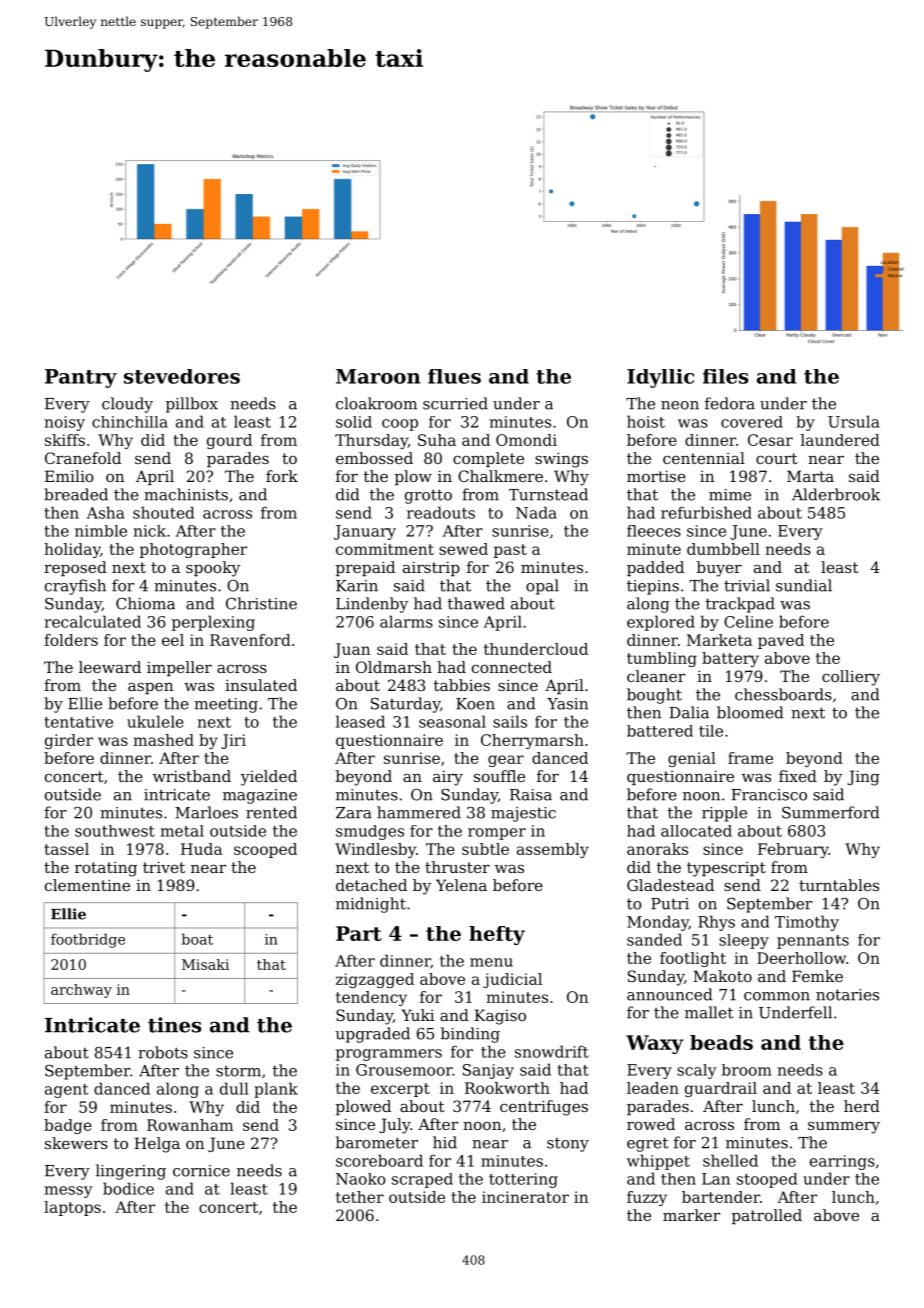 Image resolution: width=924 pixels, height=1308 pixels. Describe the element at coordinates (76, 1143) in the screenshot. I see `skewers` at that location.
